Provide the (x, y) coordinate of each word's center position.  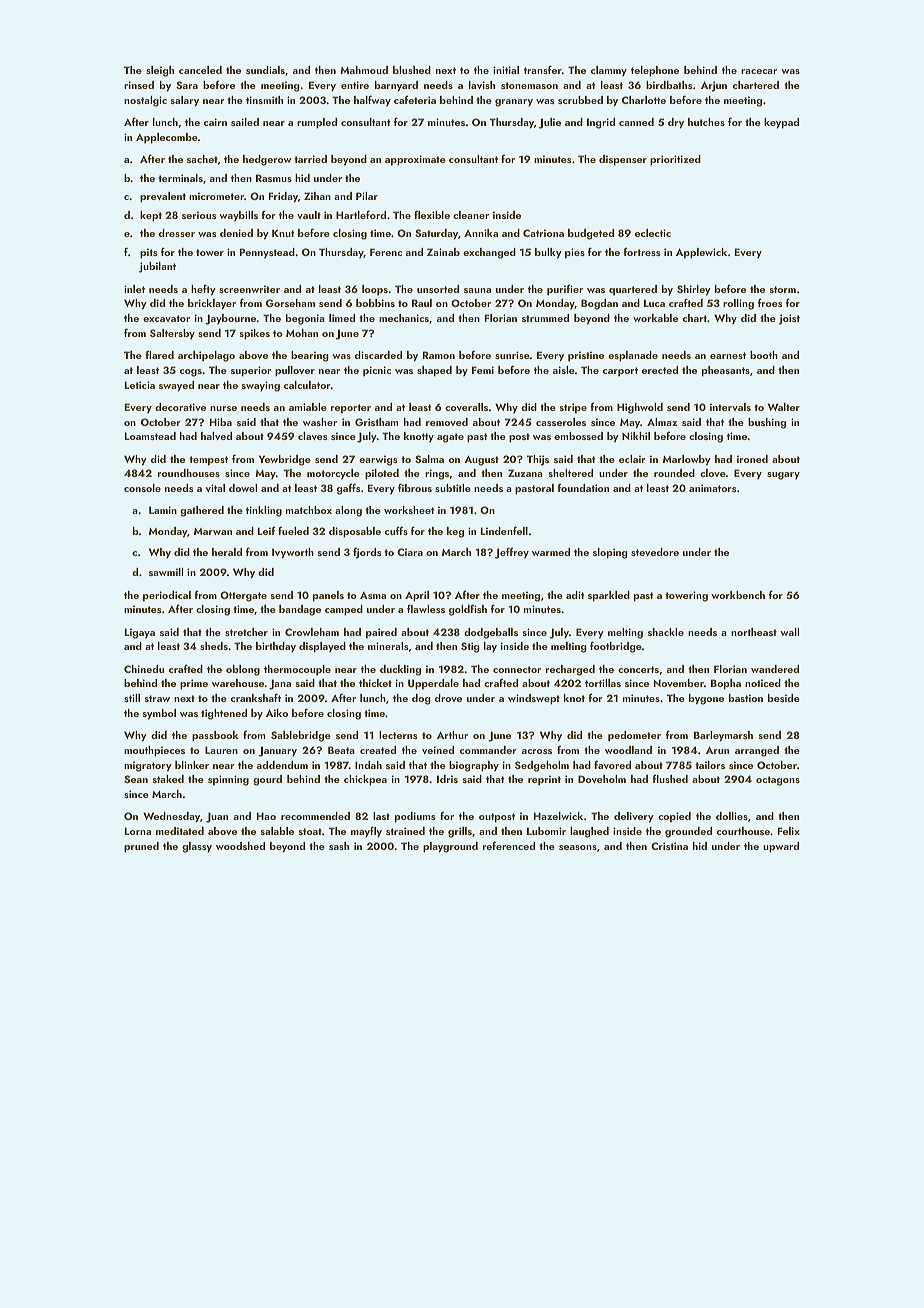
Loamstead (150, 436)
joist (789, 319)
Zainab (443, 252)
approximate (415, 160)
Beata (341, 750)
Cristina (669, 846)
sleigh (160, 71)
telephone (655, 71)
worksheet (409, 510)
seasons (578, 847)
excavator (166, 318)
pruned (141, 847)
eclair (632, 459)
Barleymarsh (723, 736)
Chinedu (144, 669)
